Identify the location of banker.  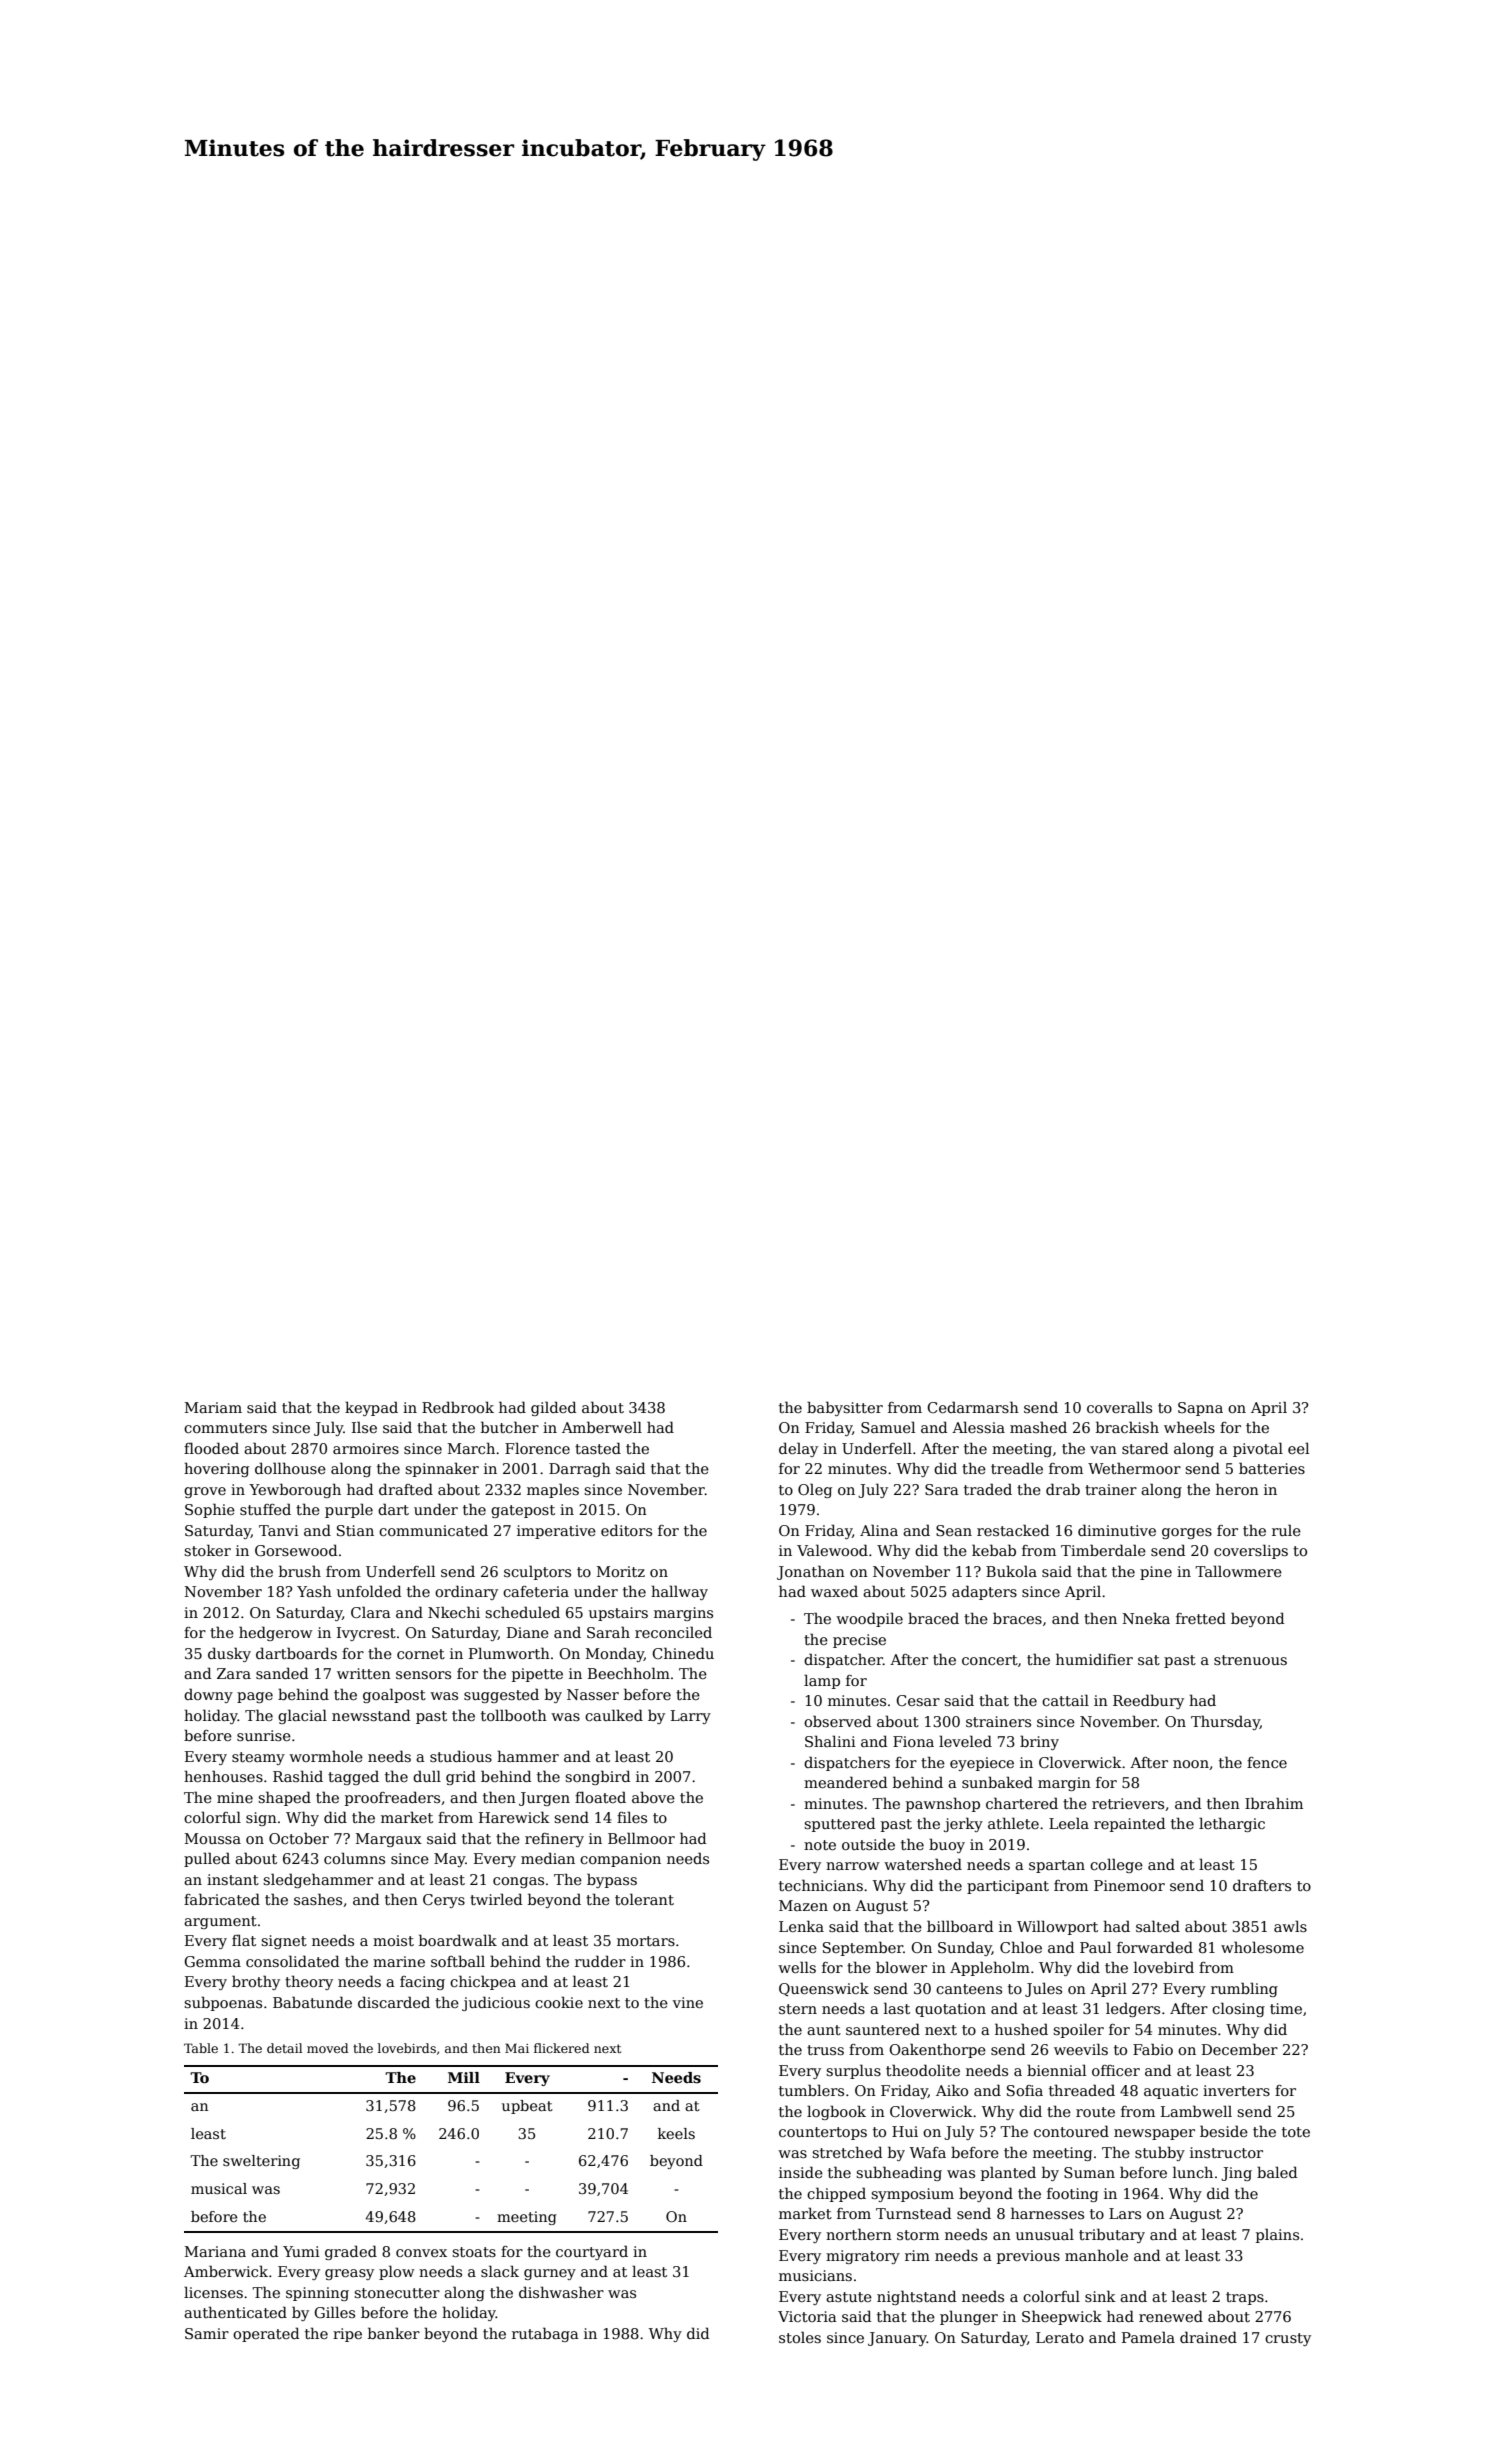
(394, 2333).
